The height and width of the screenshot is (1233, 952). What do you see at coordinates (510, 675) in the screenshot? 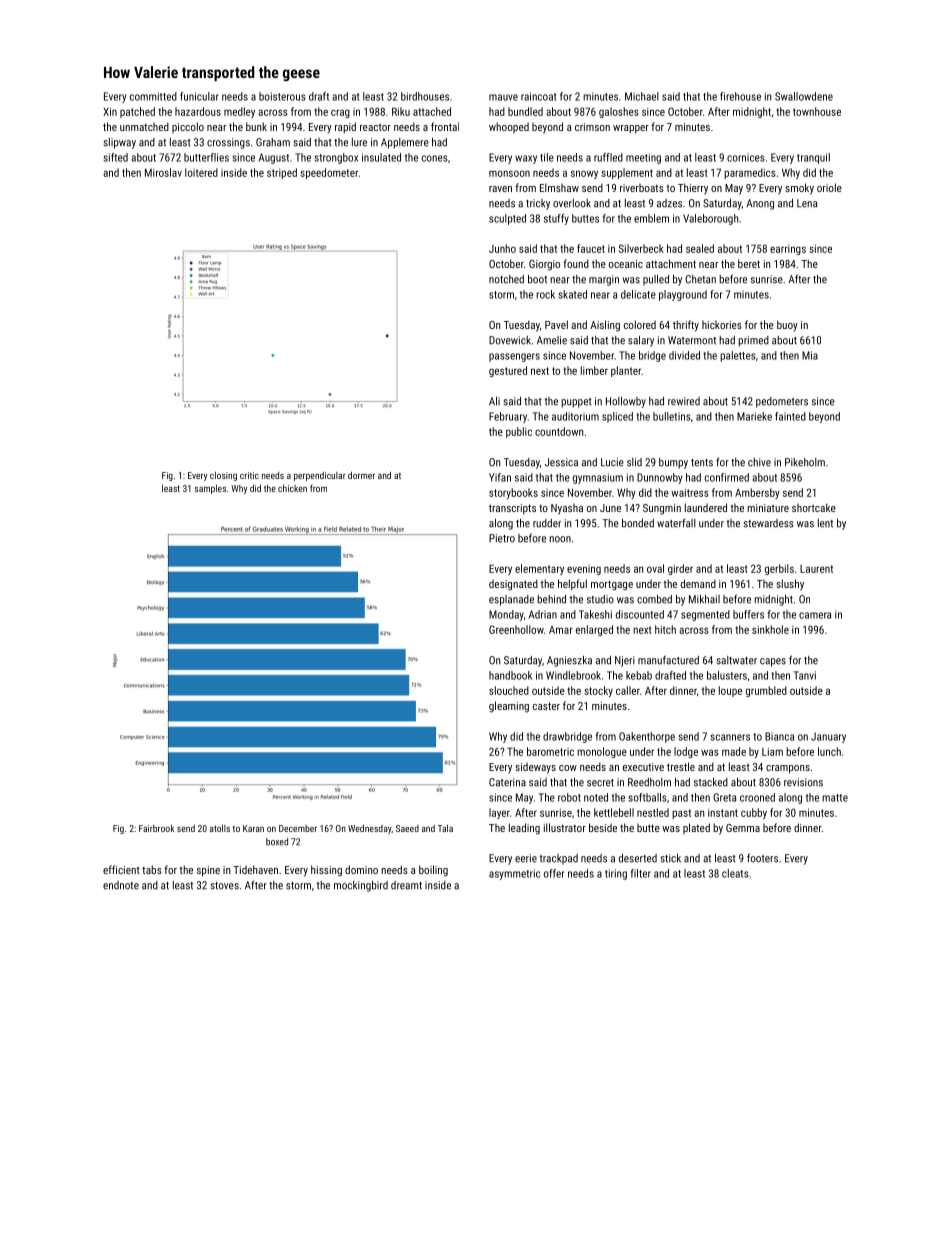
I see `handbook` at bounding box center [510, 675].
